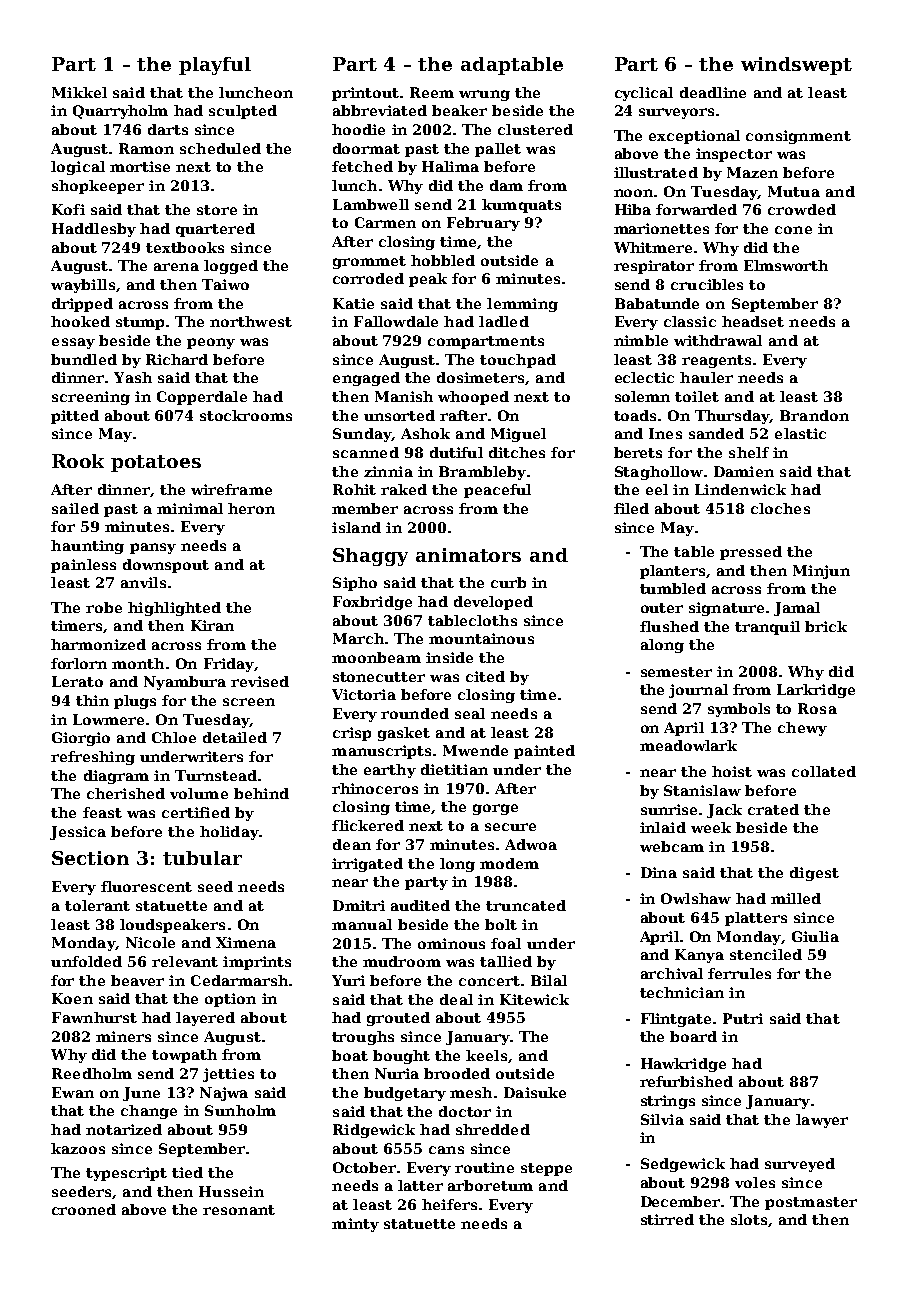  Describe the element at coordinates (217, 210) in the document. I see `store` at that location.
